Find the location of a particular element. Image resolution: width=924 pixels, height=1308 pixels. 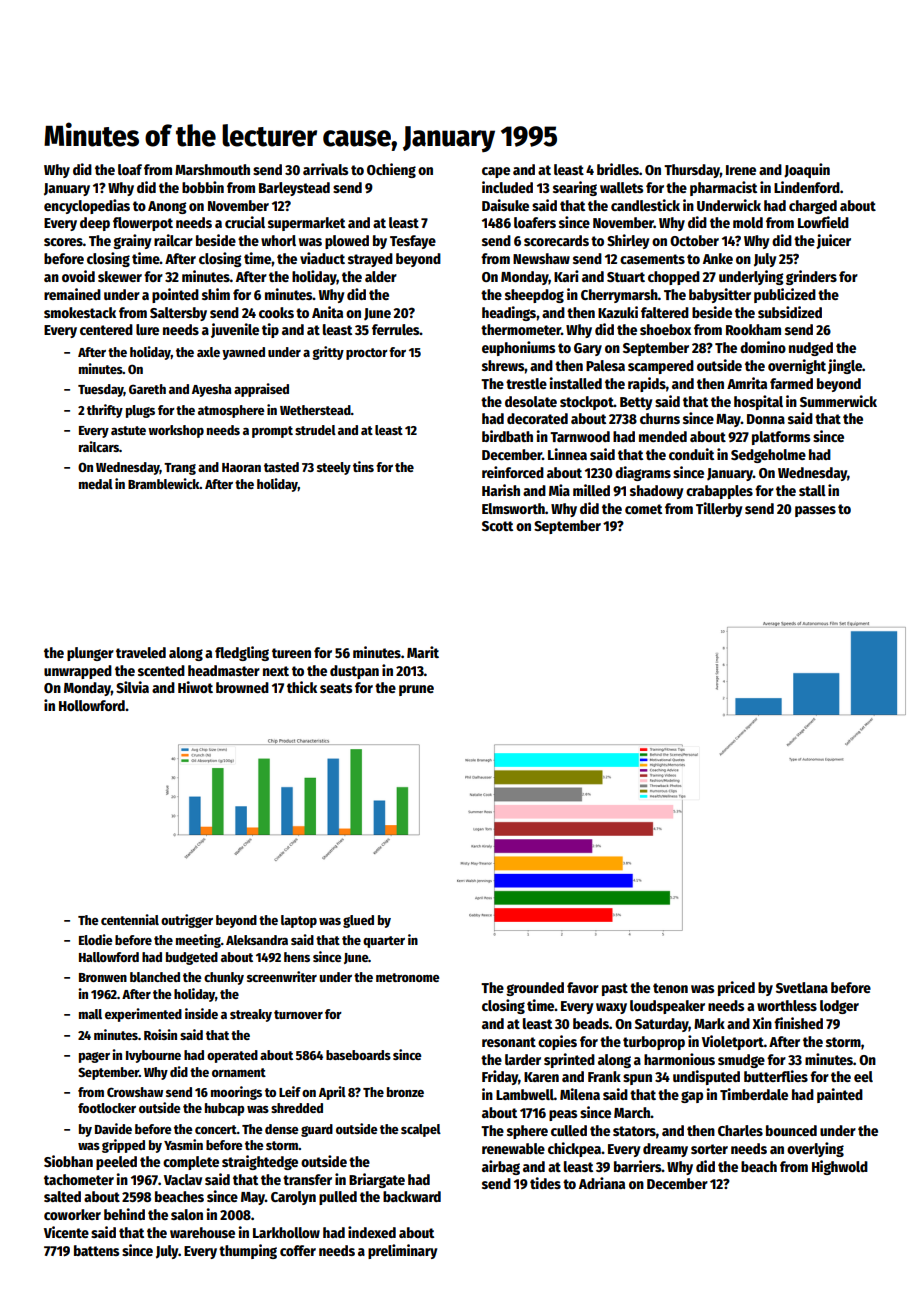

Trang is located at coordinates (180, 469).
